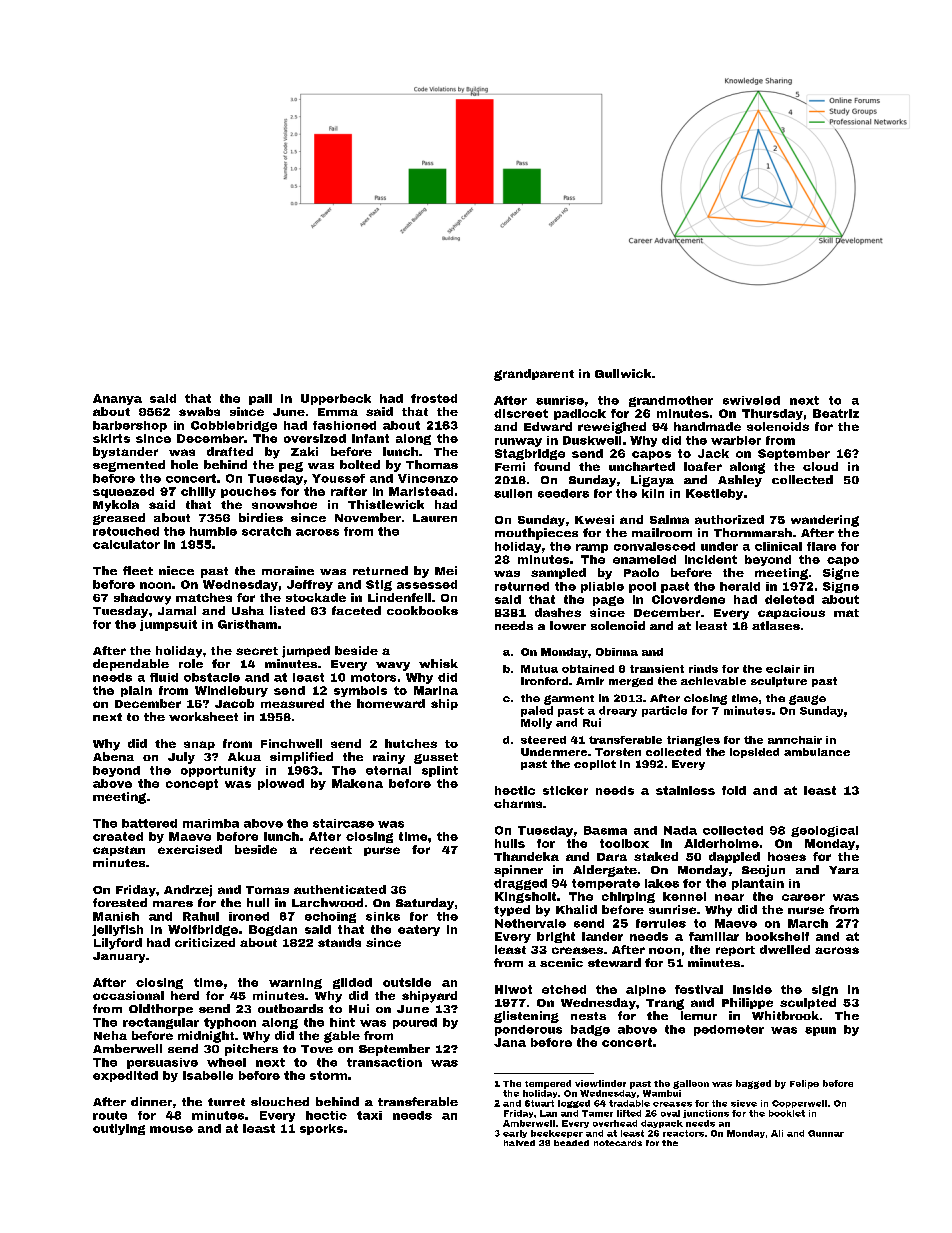 This screenshot has height=1233, width=952. What do you see at coordinates (171, 1129) in the screenshot?
I see `mouse` at bounding box center [171, 1129].
